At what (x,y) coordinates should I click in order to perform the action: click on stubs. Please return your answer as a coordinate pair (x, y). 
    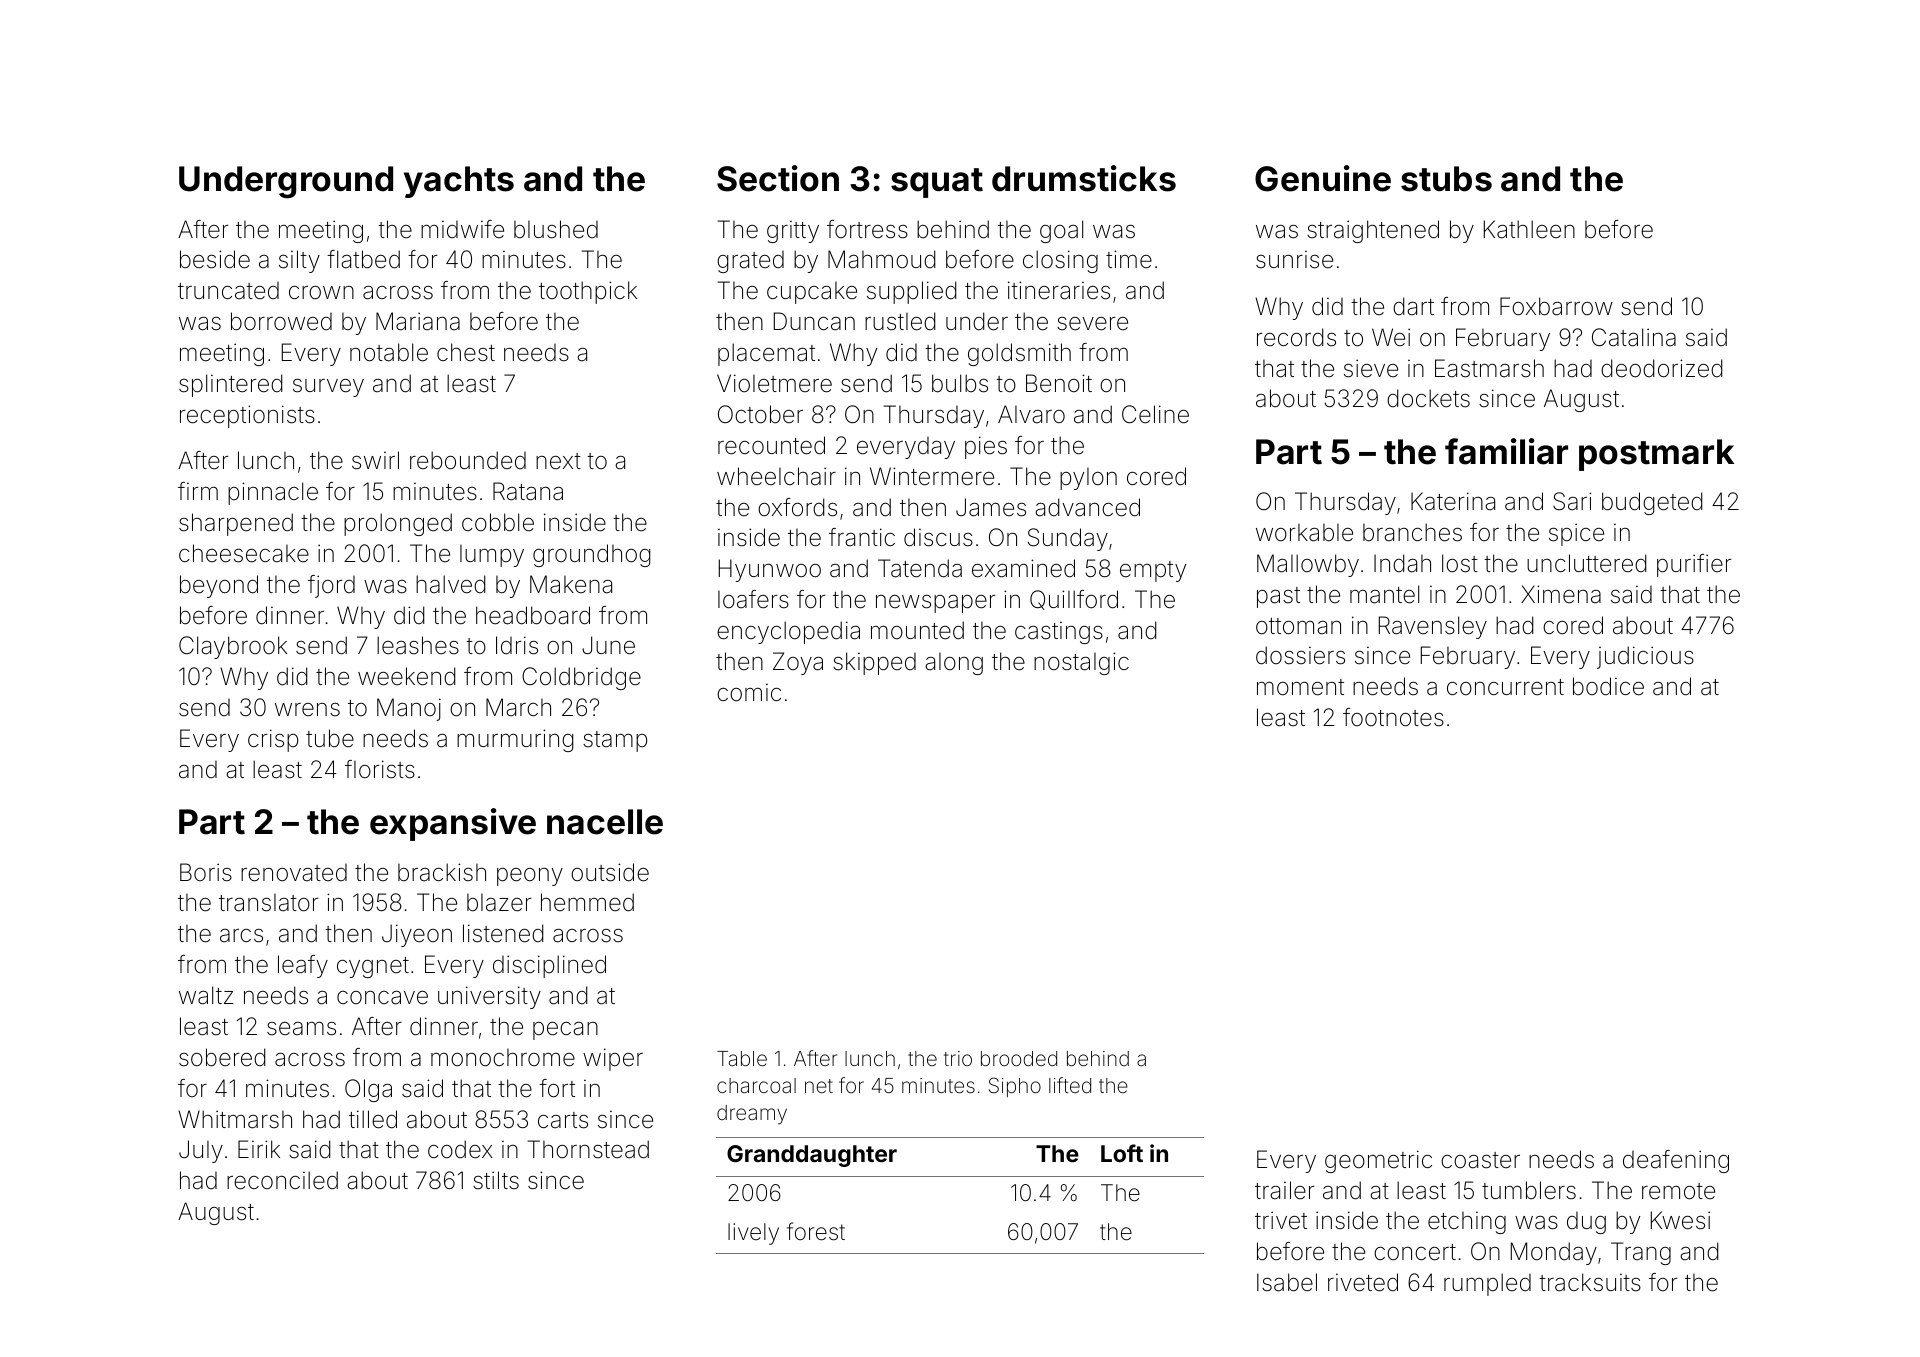
    Looking at the image, I should click on (1446, 179).
